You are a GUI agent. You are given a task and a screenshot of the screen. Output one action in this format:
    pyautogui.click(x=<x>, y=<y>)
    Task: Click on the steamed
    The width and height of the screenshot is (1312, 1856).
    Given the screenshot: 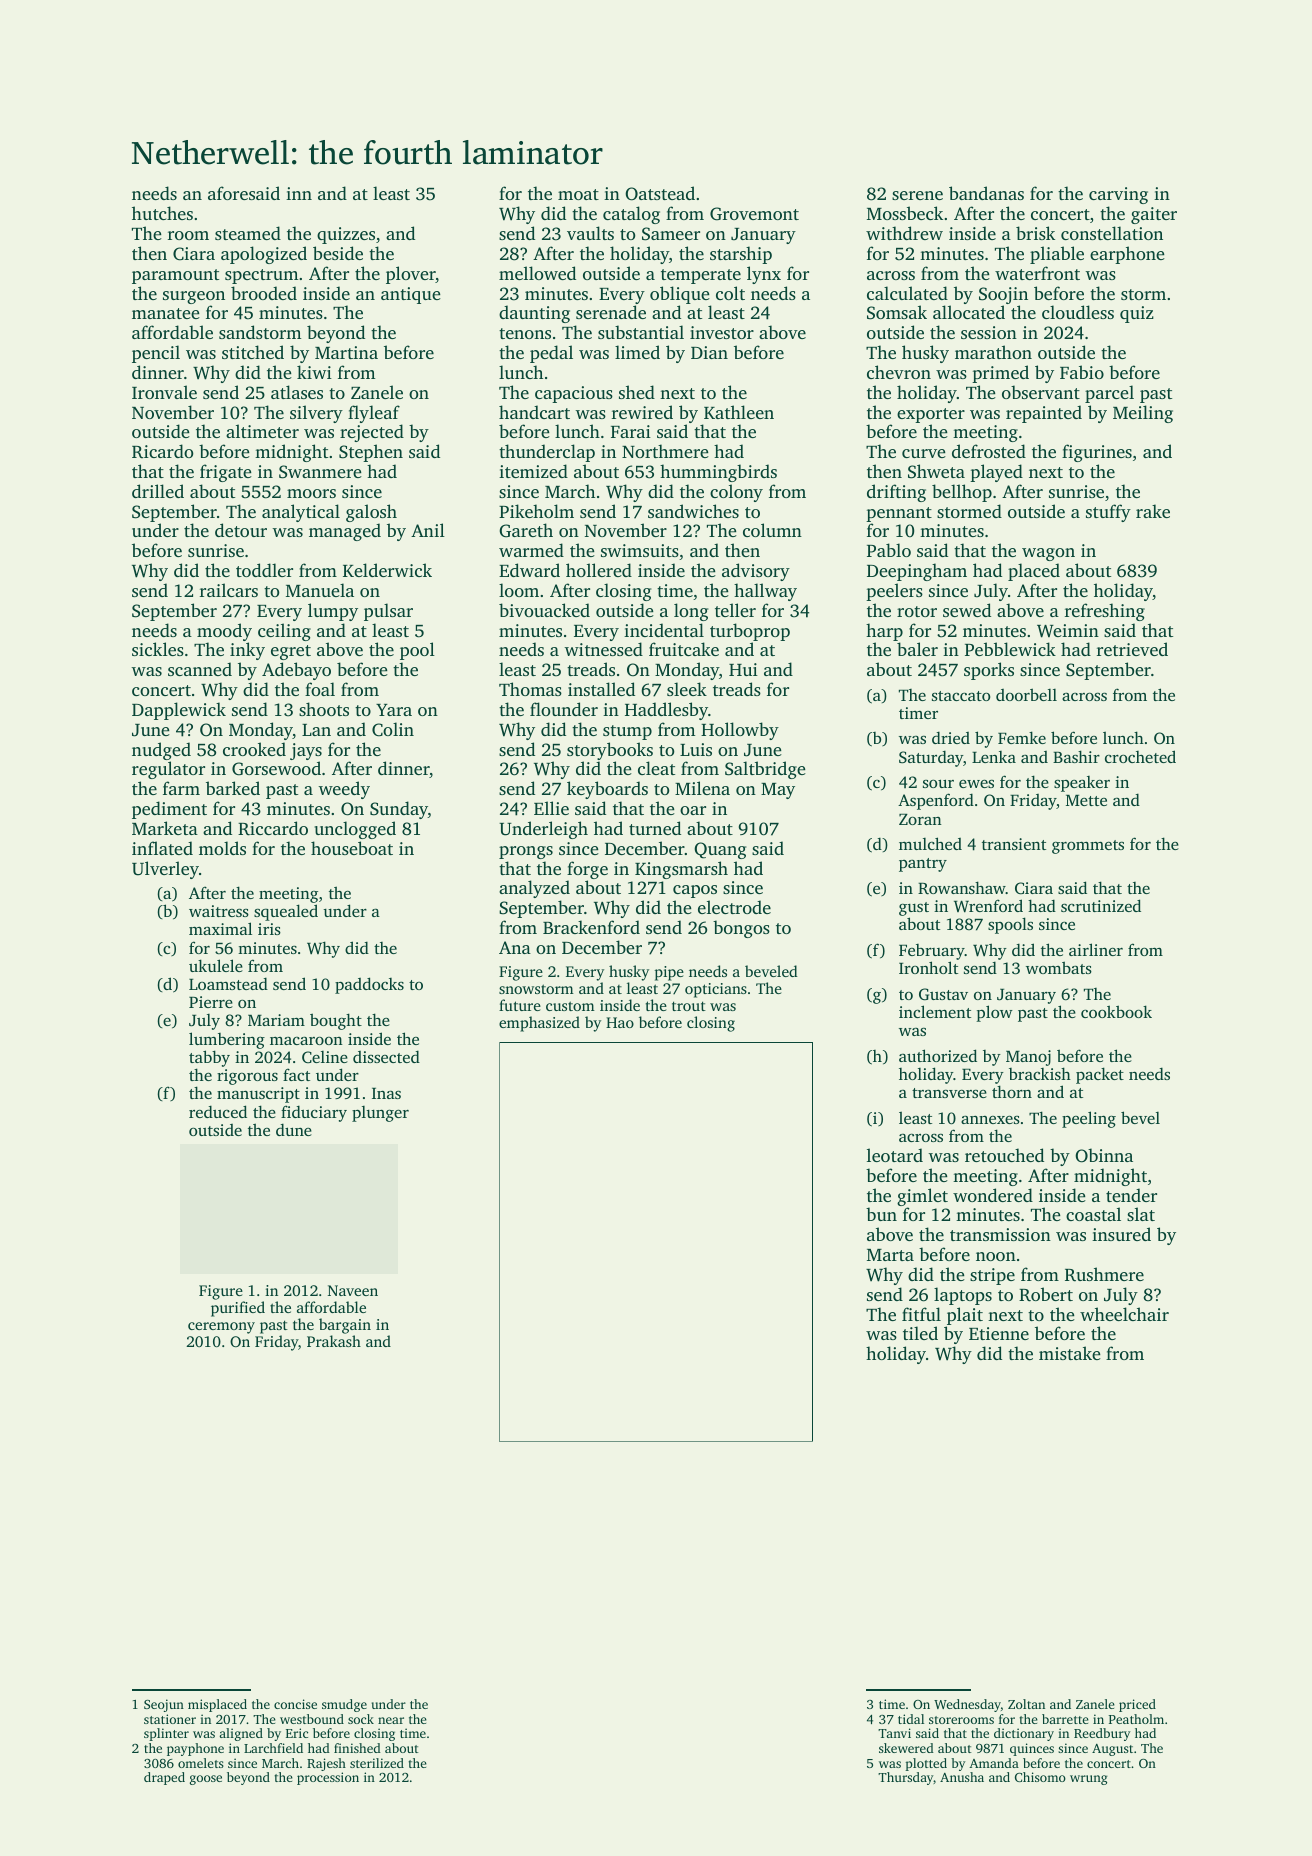 What is the action you would take?
    pyautogui.click(x=248, y=233)
